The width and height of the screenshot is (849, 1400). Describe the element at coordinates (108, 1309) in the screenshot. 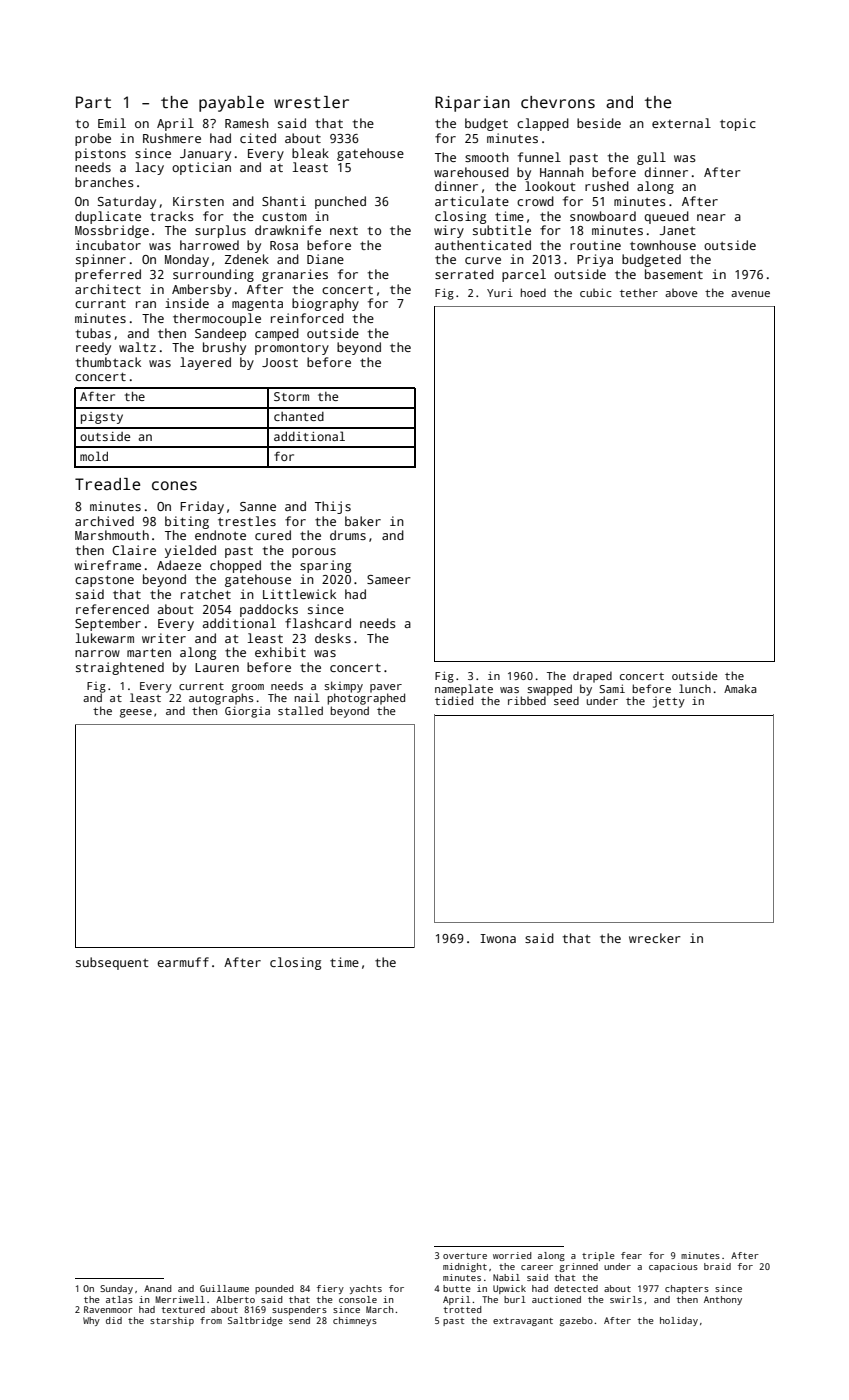

I see `Ravenmoor` at that location.
